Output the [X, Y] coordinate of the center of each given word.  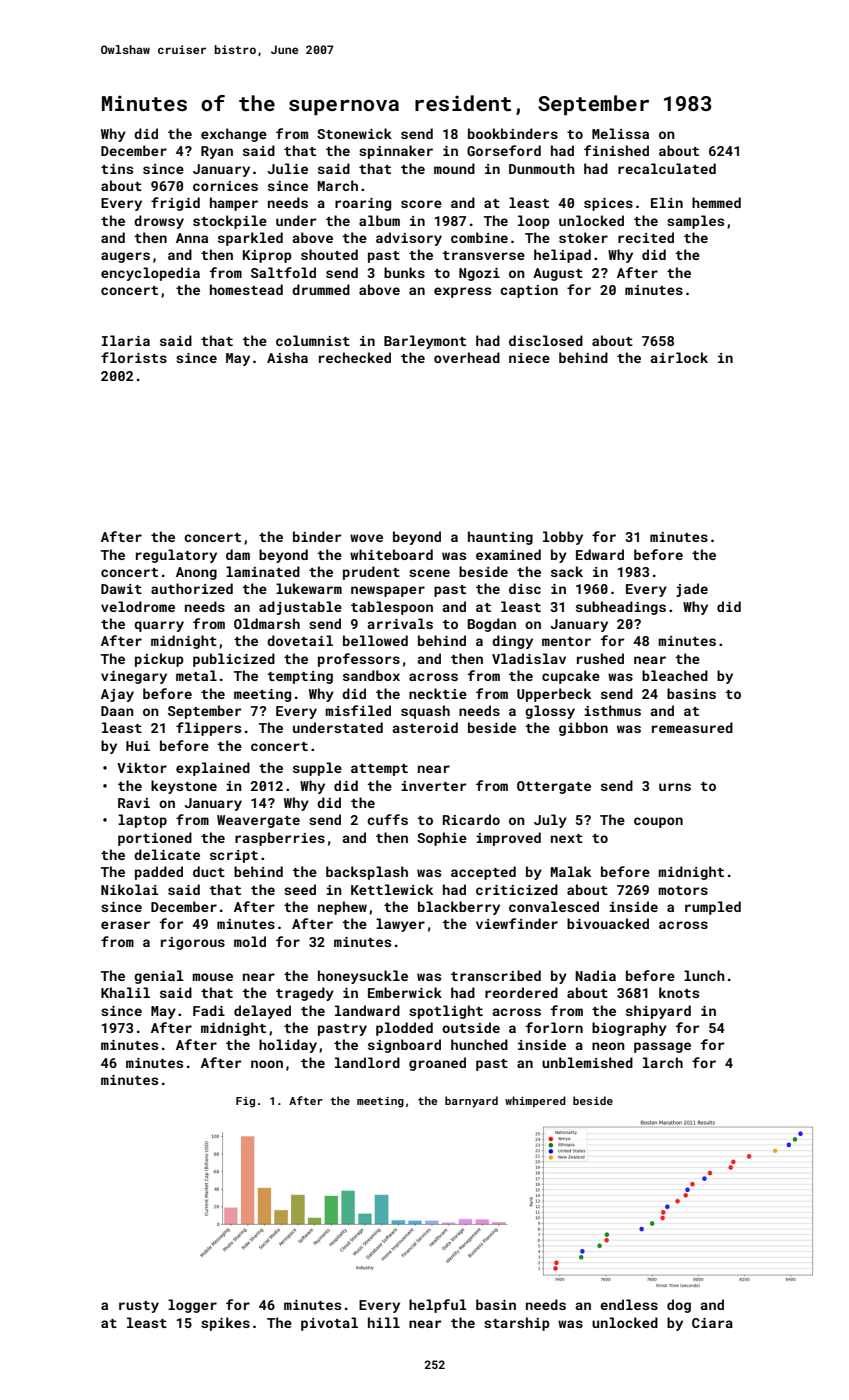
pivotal [329, 1324]
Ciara [712, 1323]
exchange [234, 135]
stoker [583, 237]
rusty [139, 1307]
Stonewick [354, 133]
